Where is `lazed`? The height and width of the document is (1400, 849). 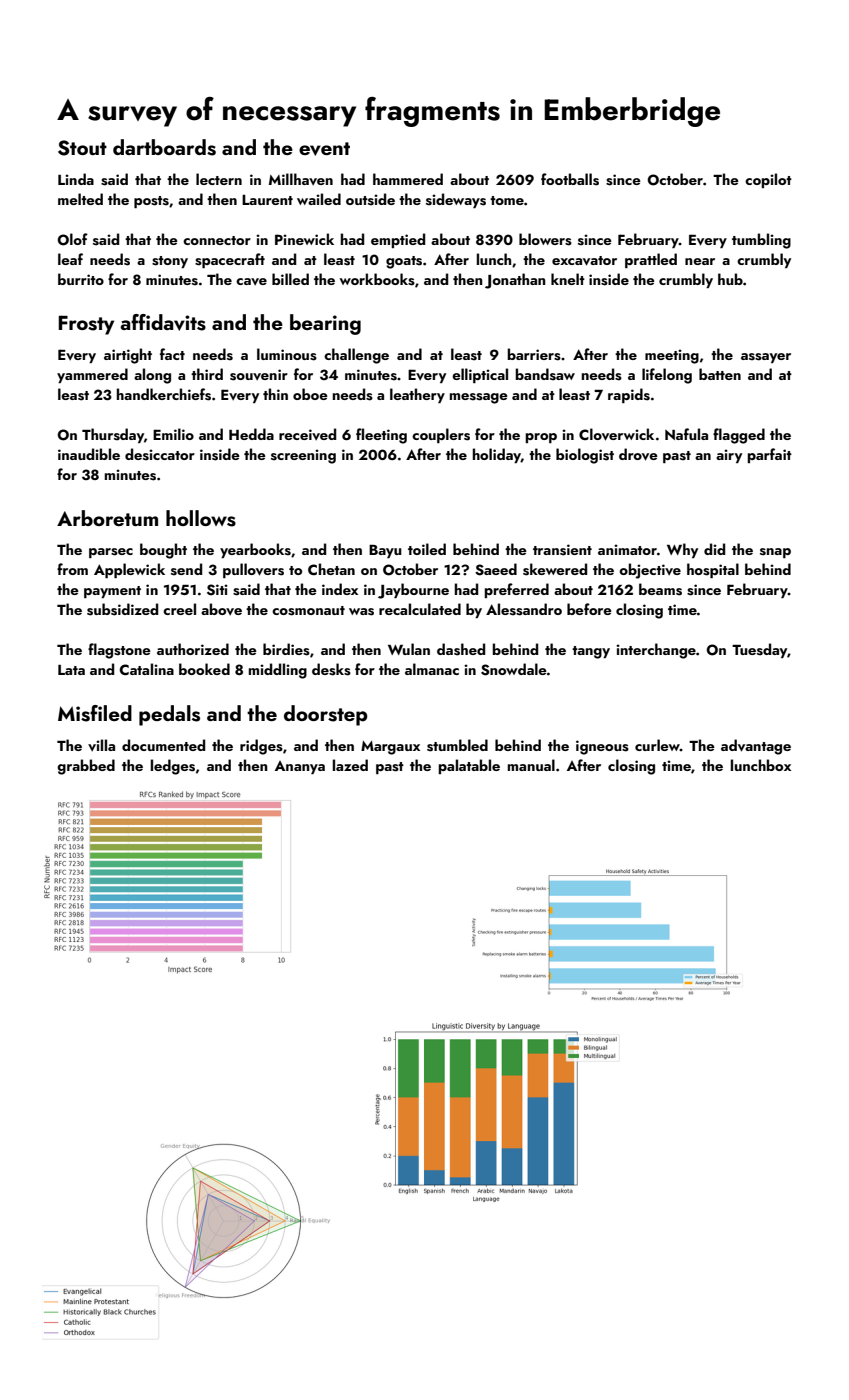 lazed is located at coordinates (350, 765).
